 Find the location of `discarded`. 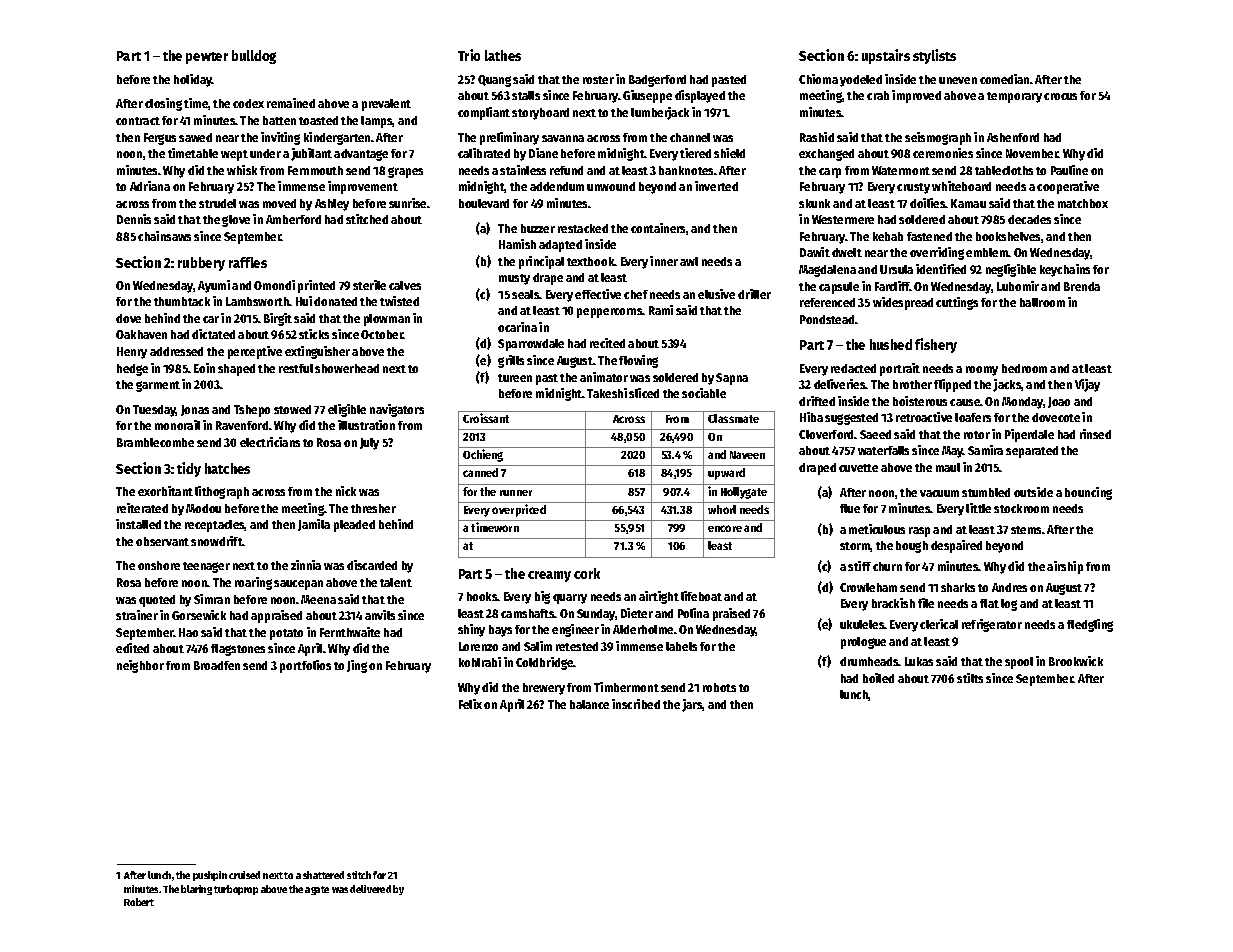

discarded is located at coordinates (372, 565).
